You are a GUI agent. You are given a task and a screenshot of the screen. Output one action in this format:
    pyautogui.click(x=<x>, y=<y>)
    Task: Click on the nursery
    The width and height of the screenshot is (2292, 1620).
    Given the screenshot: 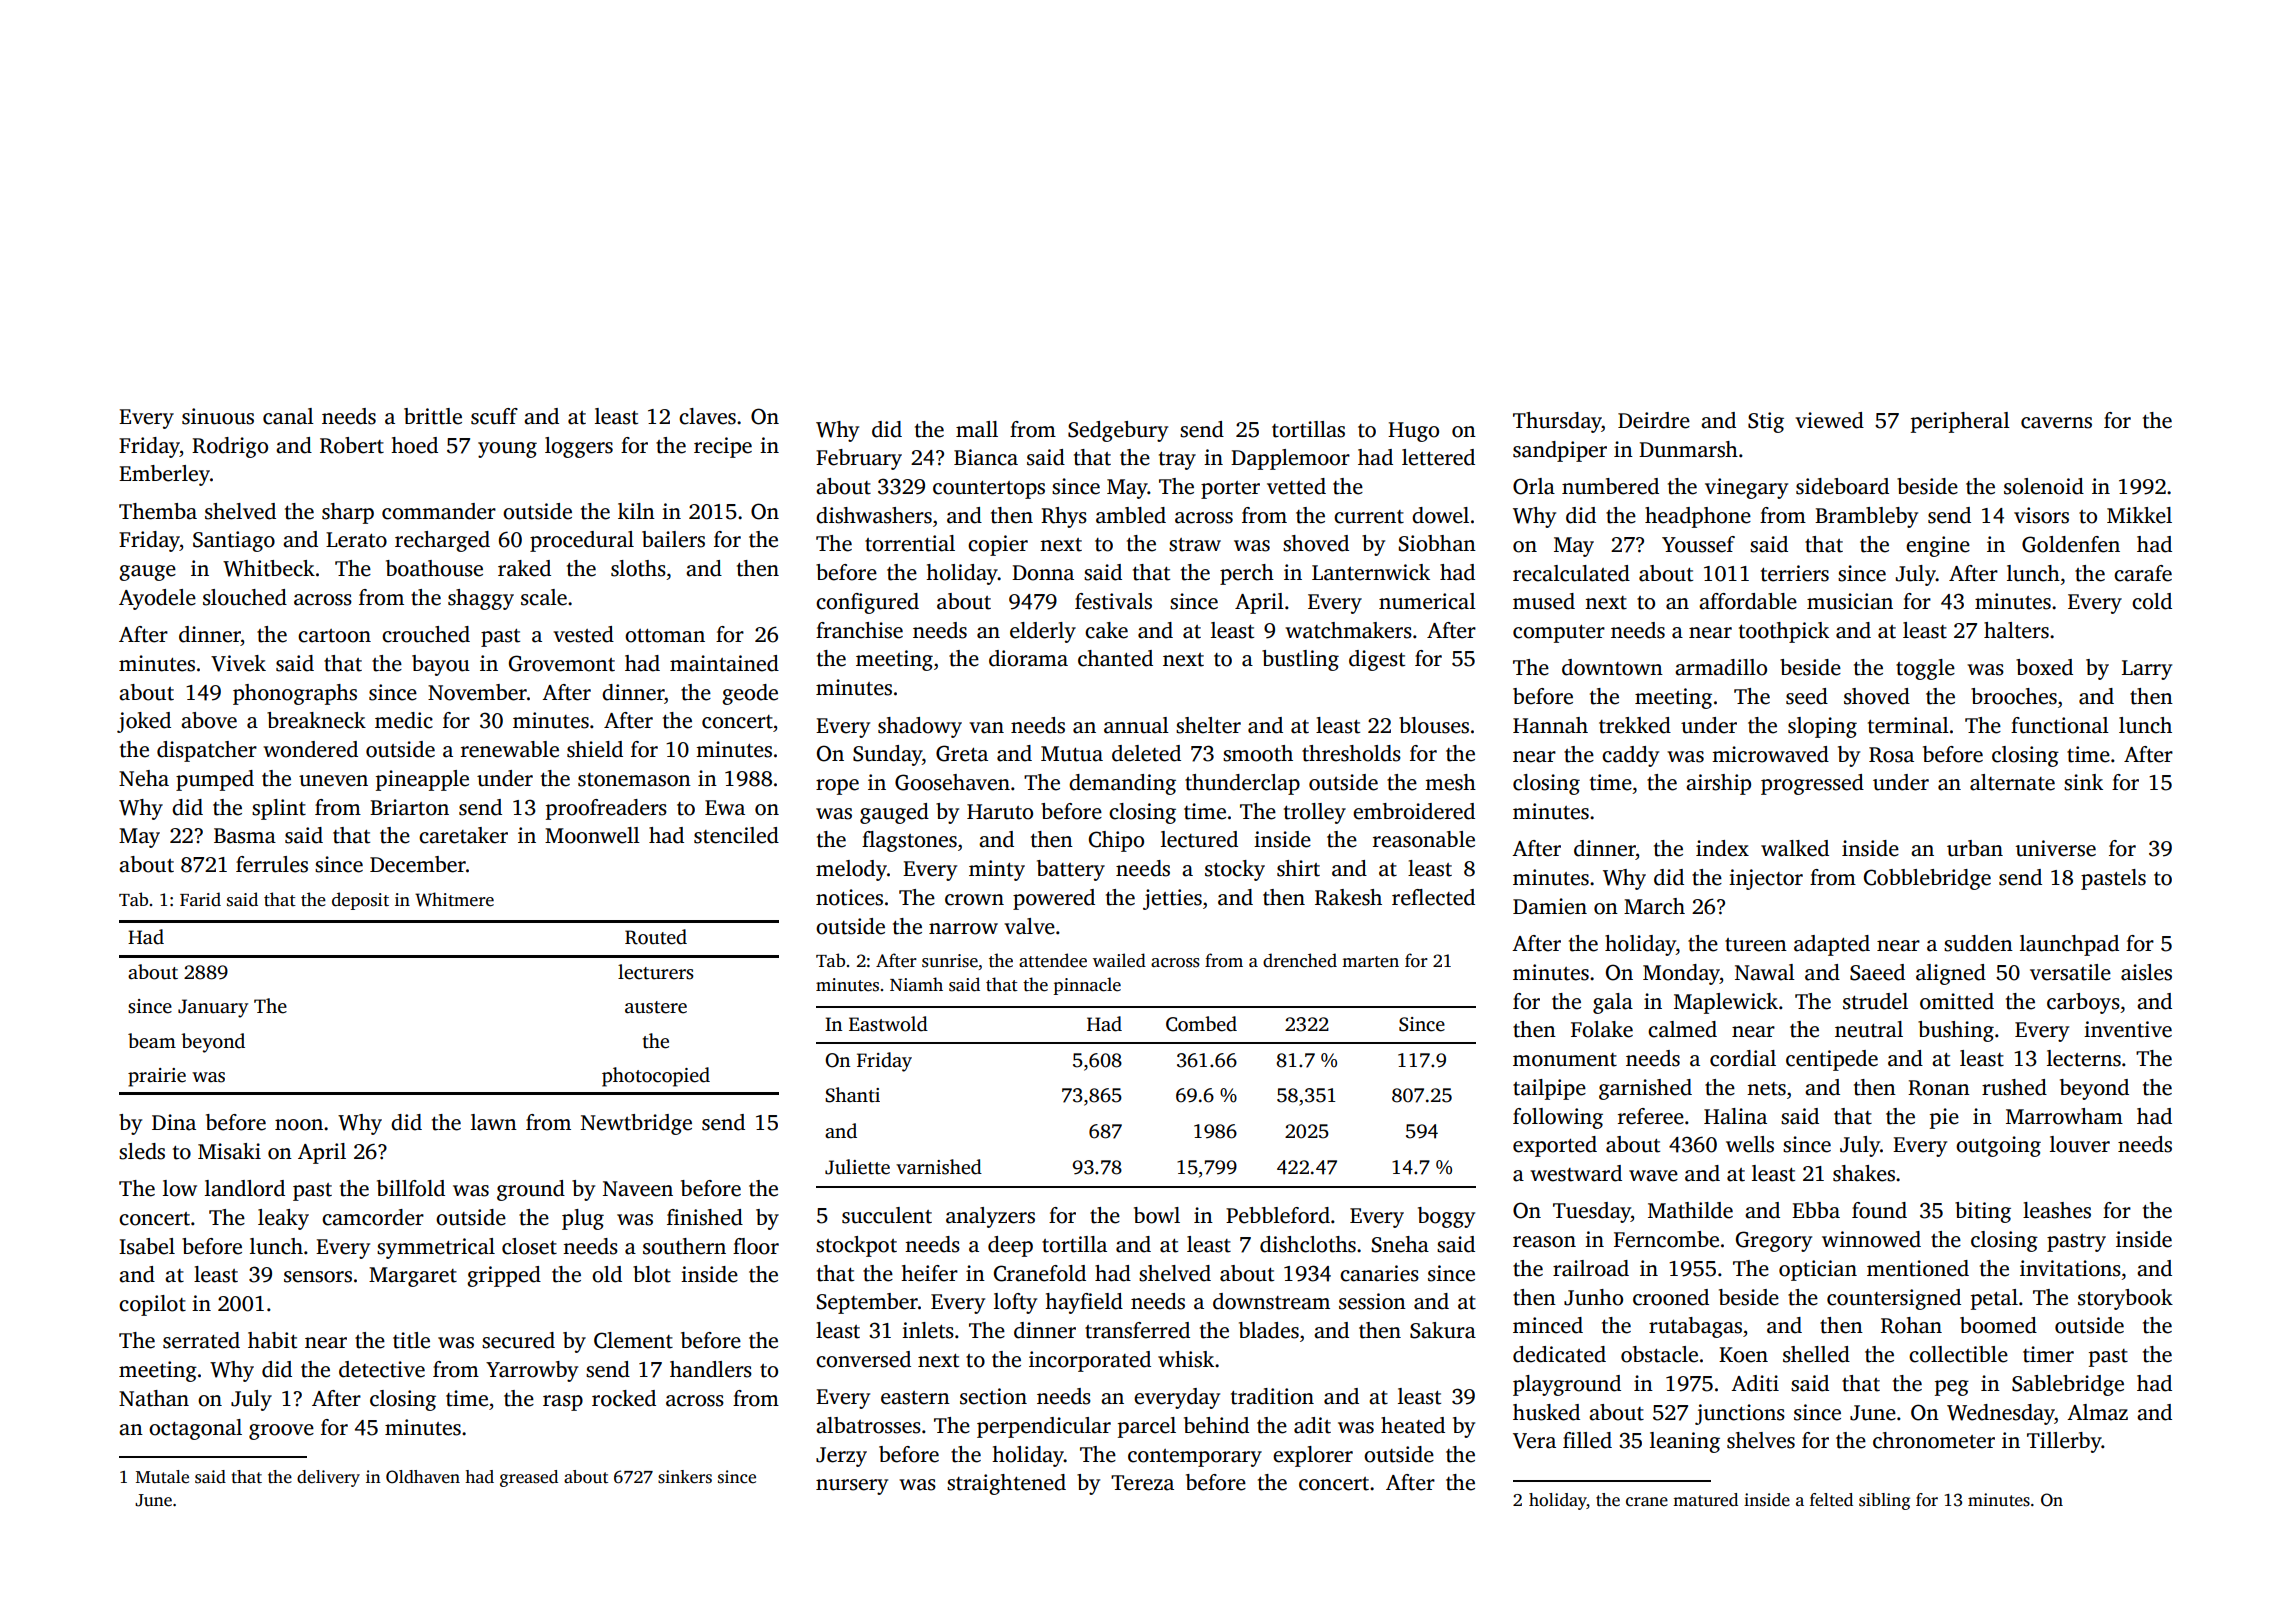 What is the action you would take?
    pyautogui.click(x=852, y=1487)
